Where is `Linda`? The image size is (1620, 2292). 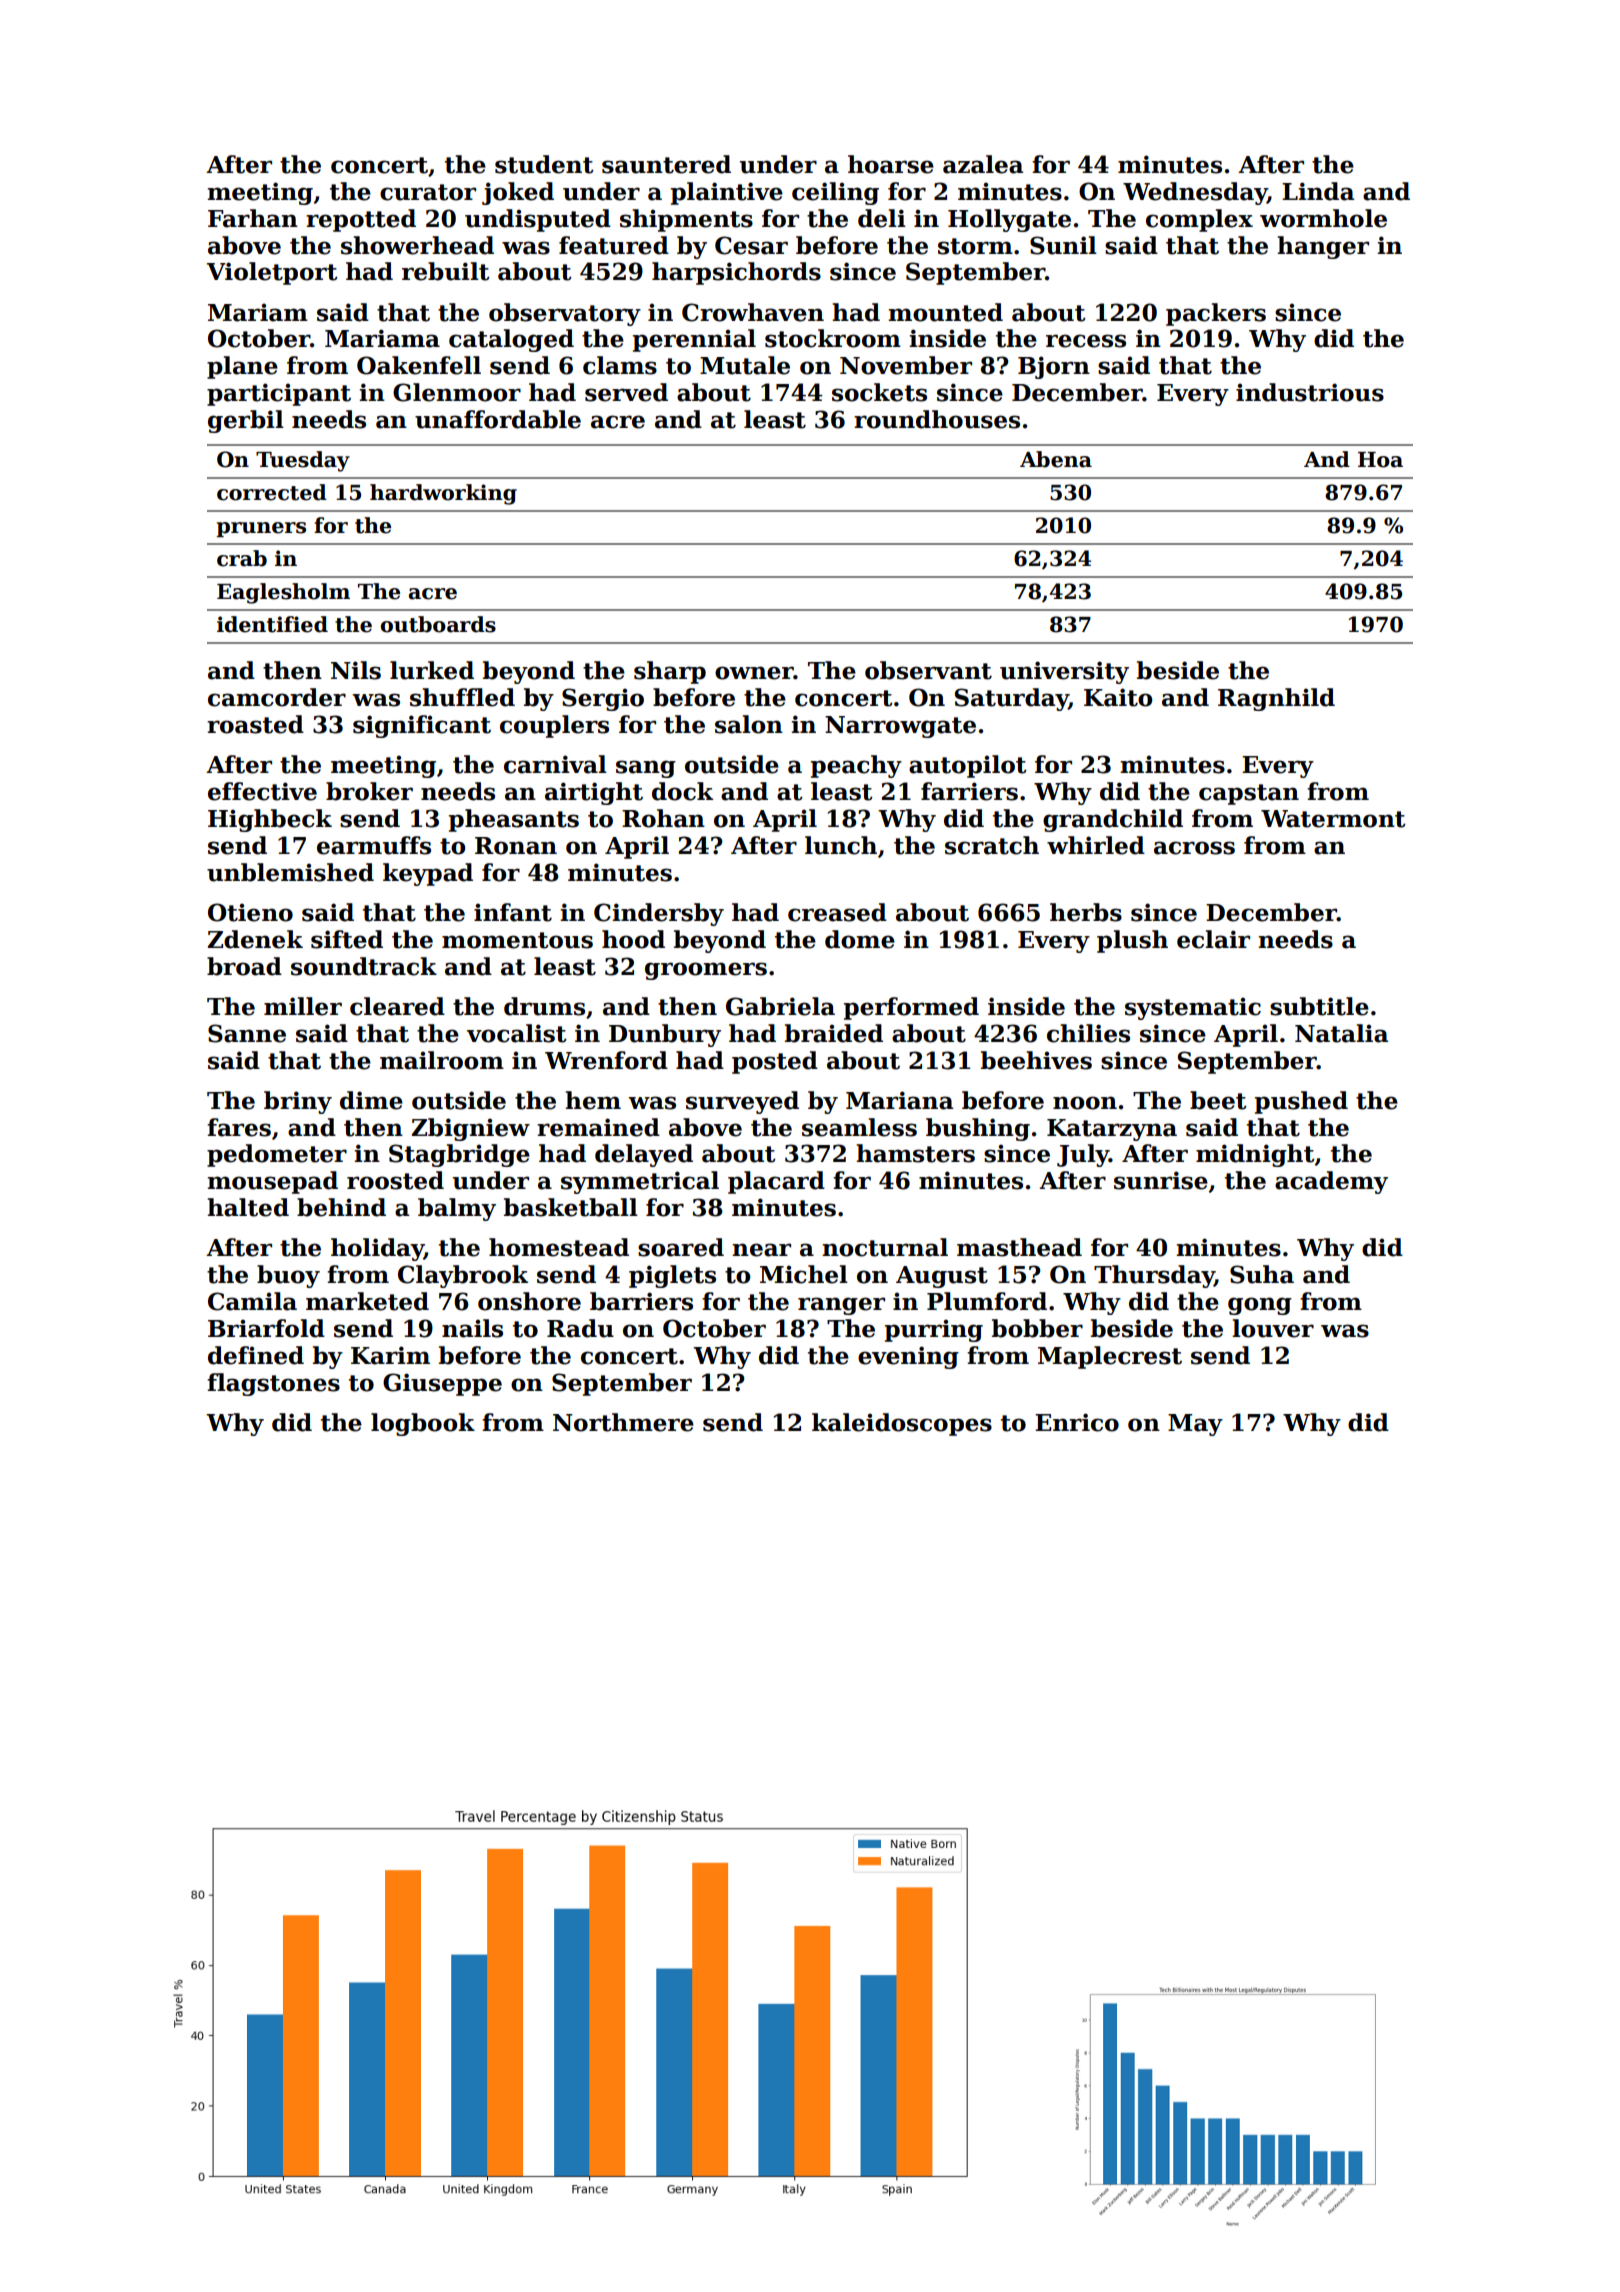
Linda is located at coordinates (1318, 191).
